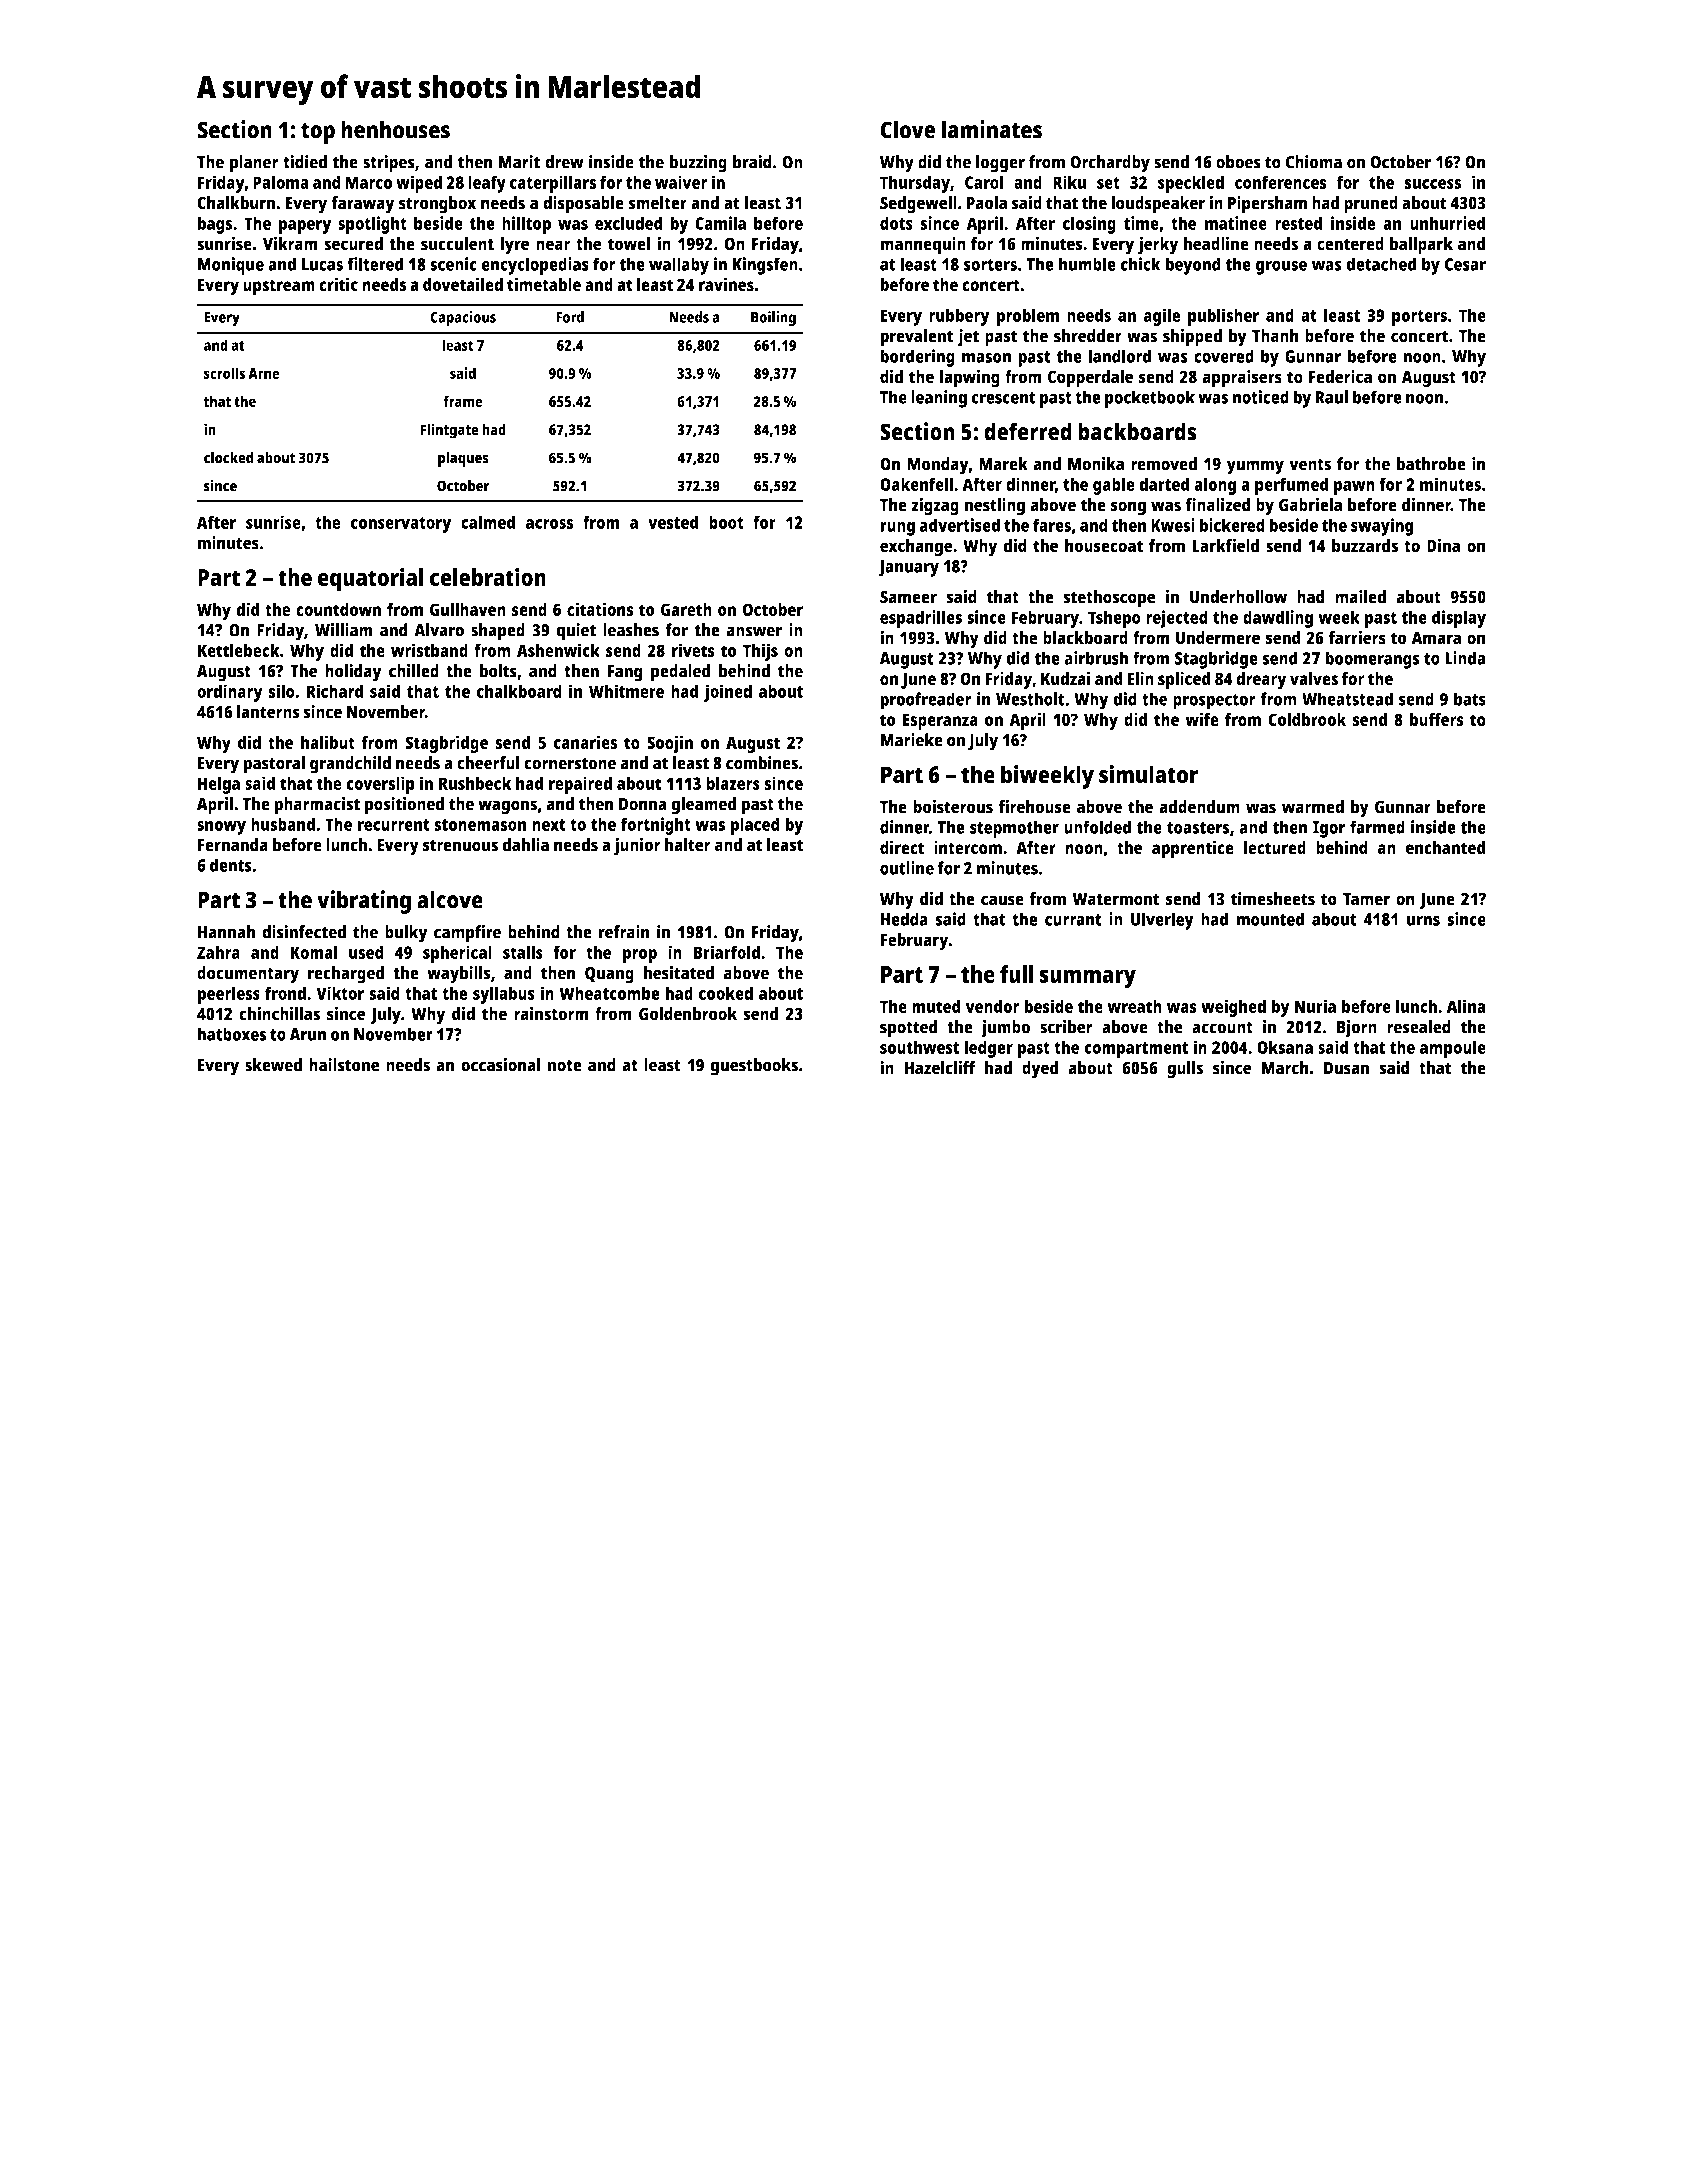  Describe the element at coordinates (1035, 807) in the screenshot. I see `firehouse` at that location.
